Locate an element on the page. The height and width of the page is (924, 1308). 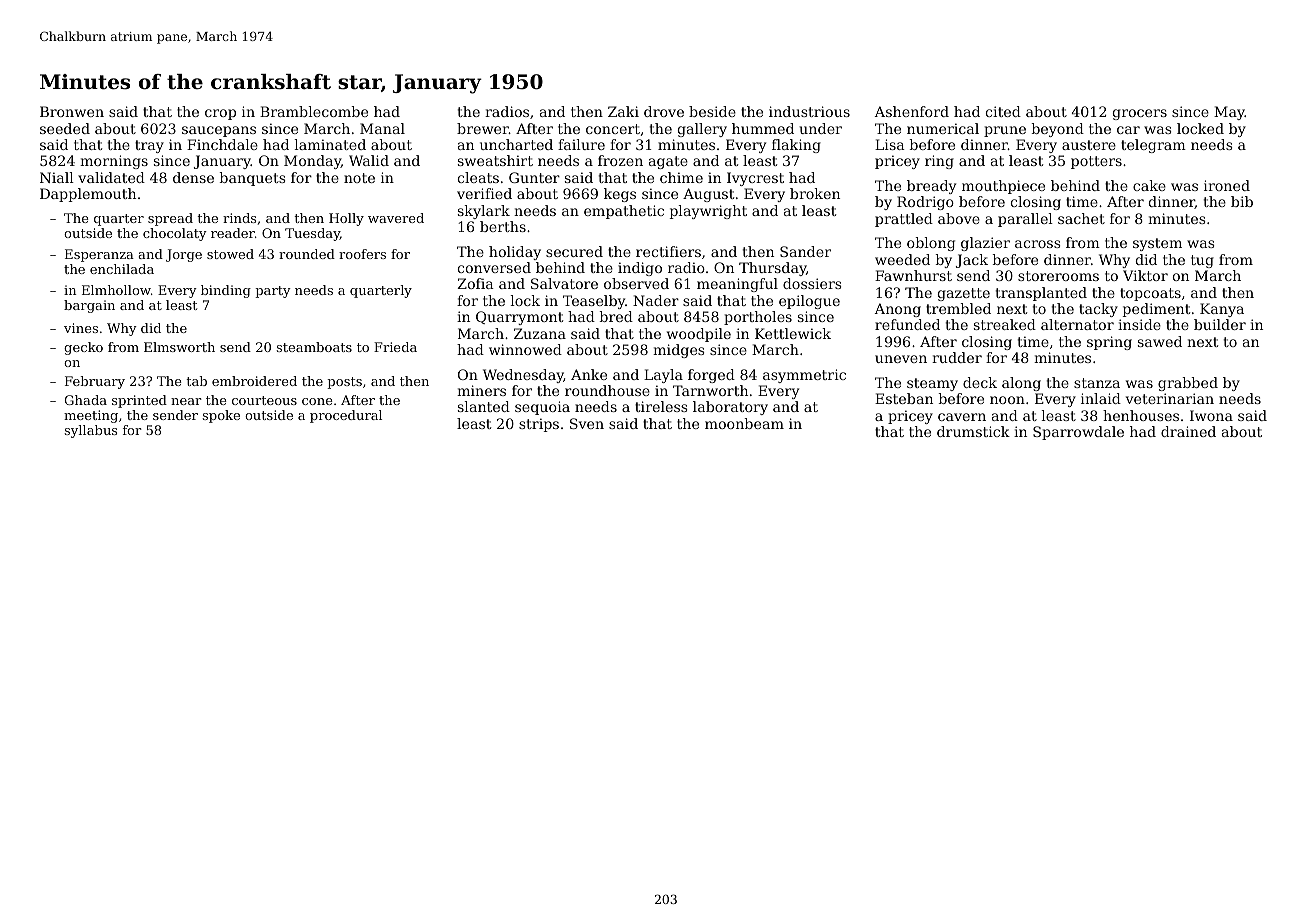
beyond is located at coordinates (1058, 130).
